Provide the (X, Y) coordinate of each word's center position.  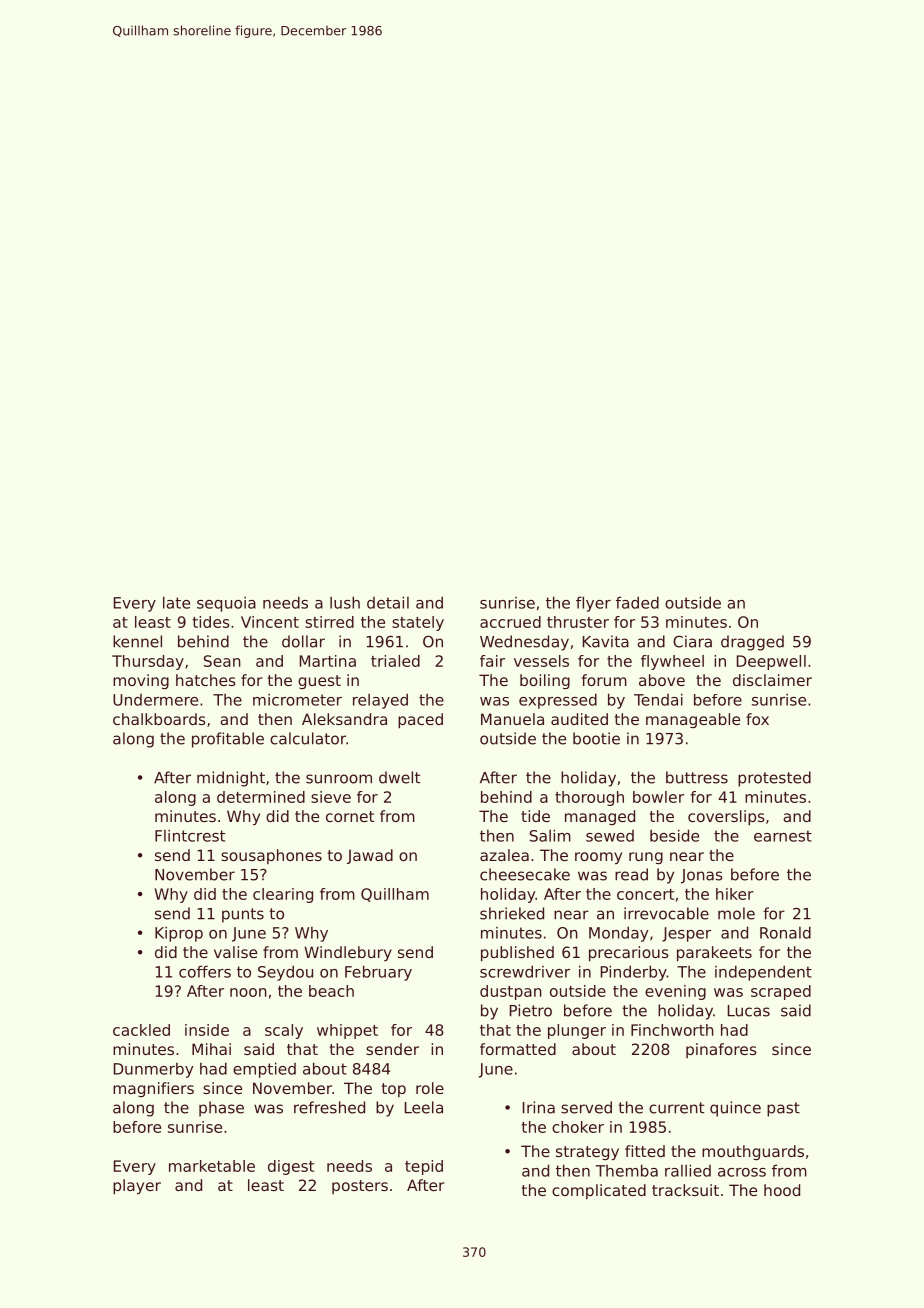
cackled (141, 1030)
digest (291, 1167)
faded (637, 602)
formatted (518, 1049)
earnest (783, 836)
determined (261, 797)
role (430, 1088)
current (676, 1108)
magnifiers (153, 1089)
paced (420, 720)
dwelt (399, 777)
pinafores (721, 1050)
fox (757, 719)
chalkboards (159, 719)
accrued (510, 622)
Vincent (270, 622)
